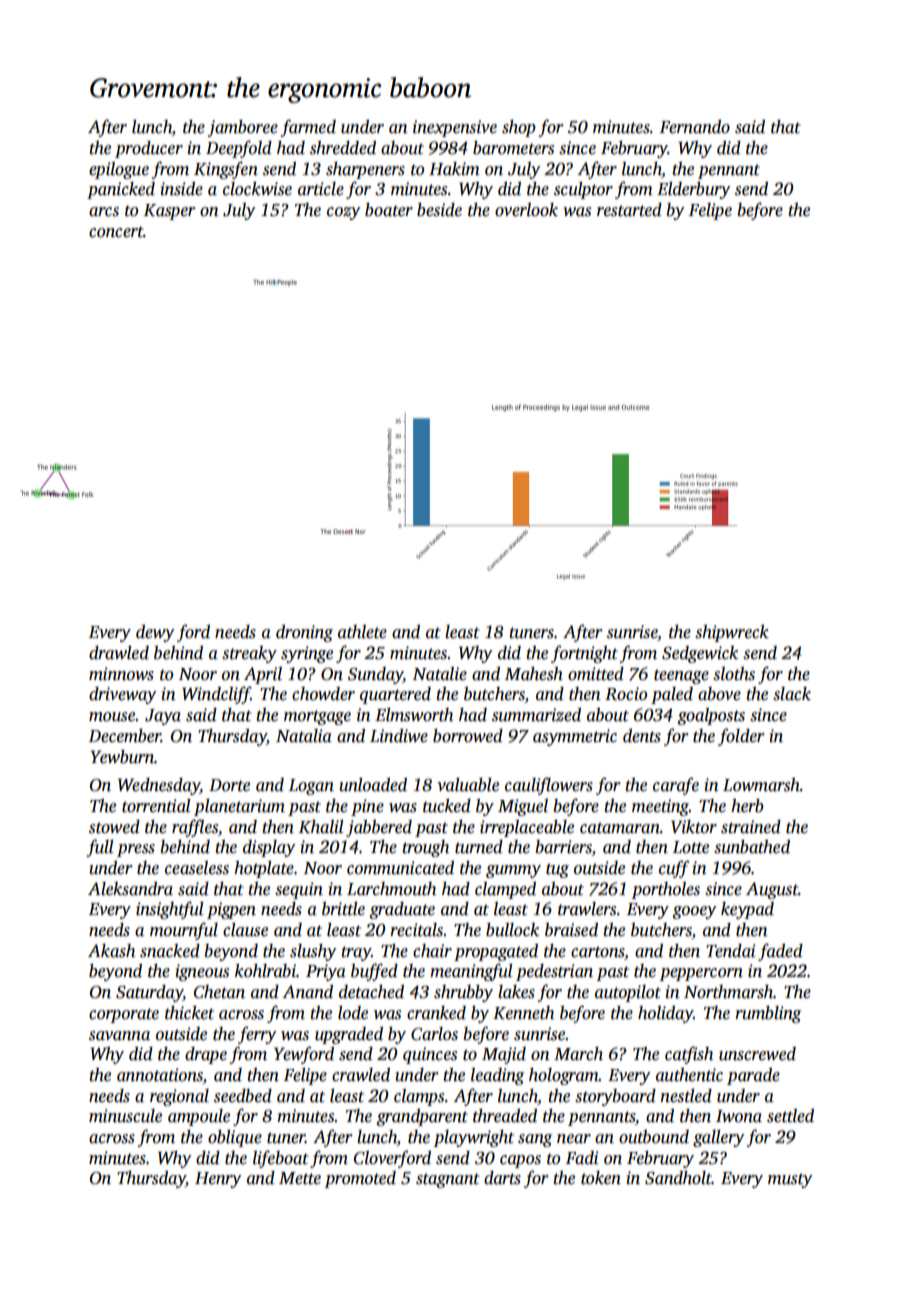  I want to click on Larchmouth, so click(391, 889).
